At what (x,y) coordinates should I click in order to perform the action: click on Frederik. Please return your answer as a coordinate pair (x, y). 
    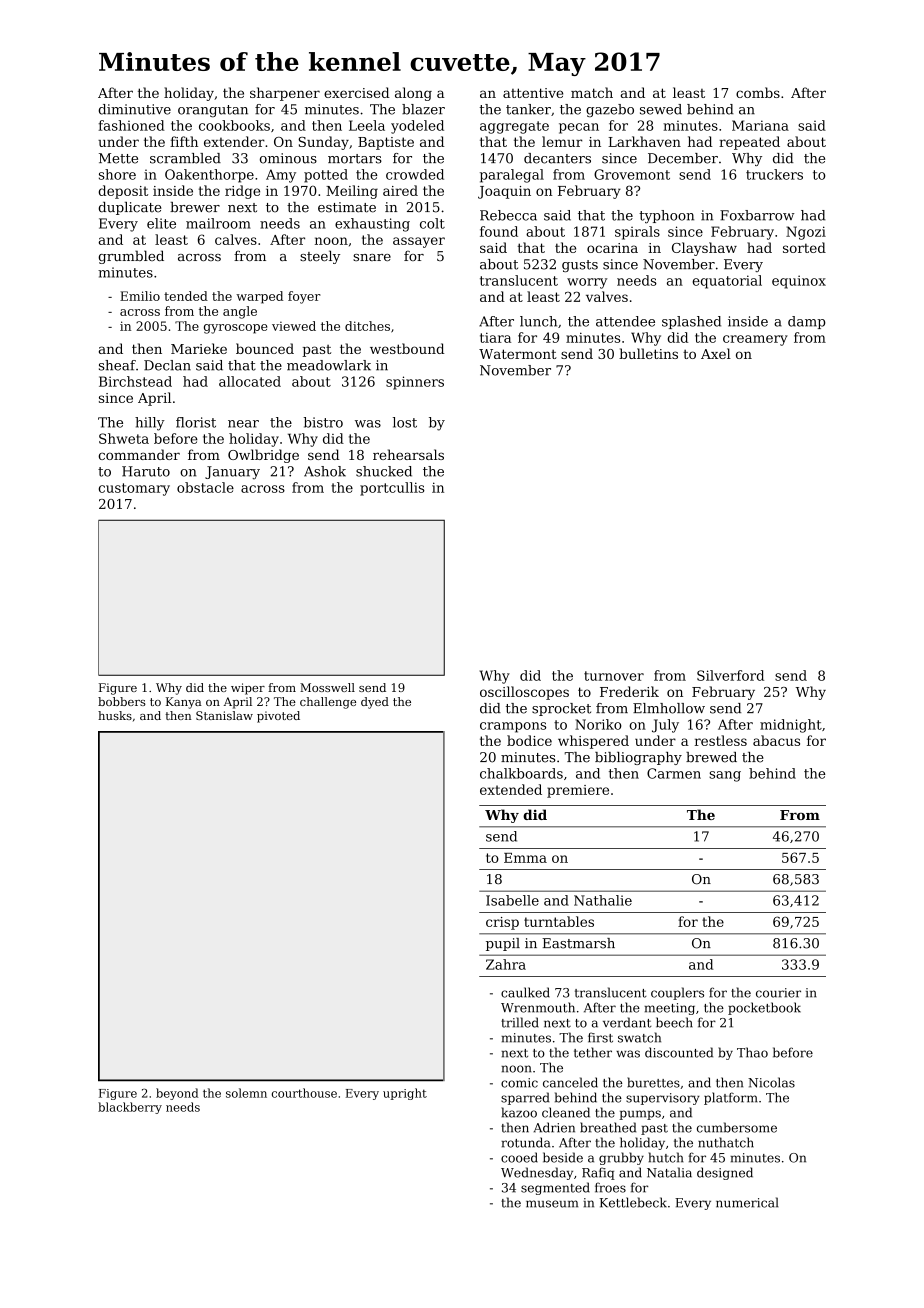
    Looking at the image, I should click on (629, 691).
